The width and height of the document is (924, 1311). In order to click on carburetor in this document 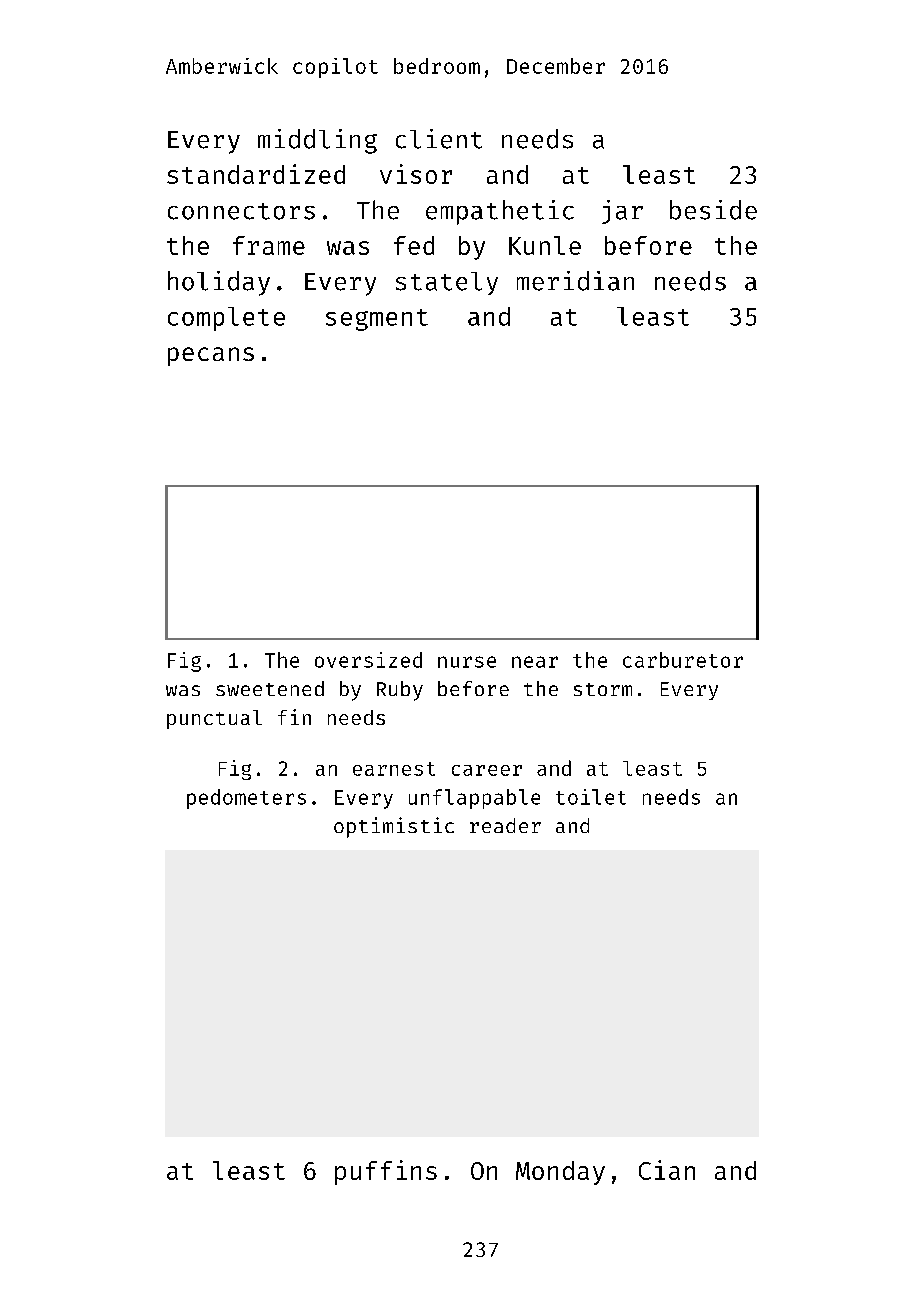, I will do `click(683, 660)`.
